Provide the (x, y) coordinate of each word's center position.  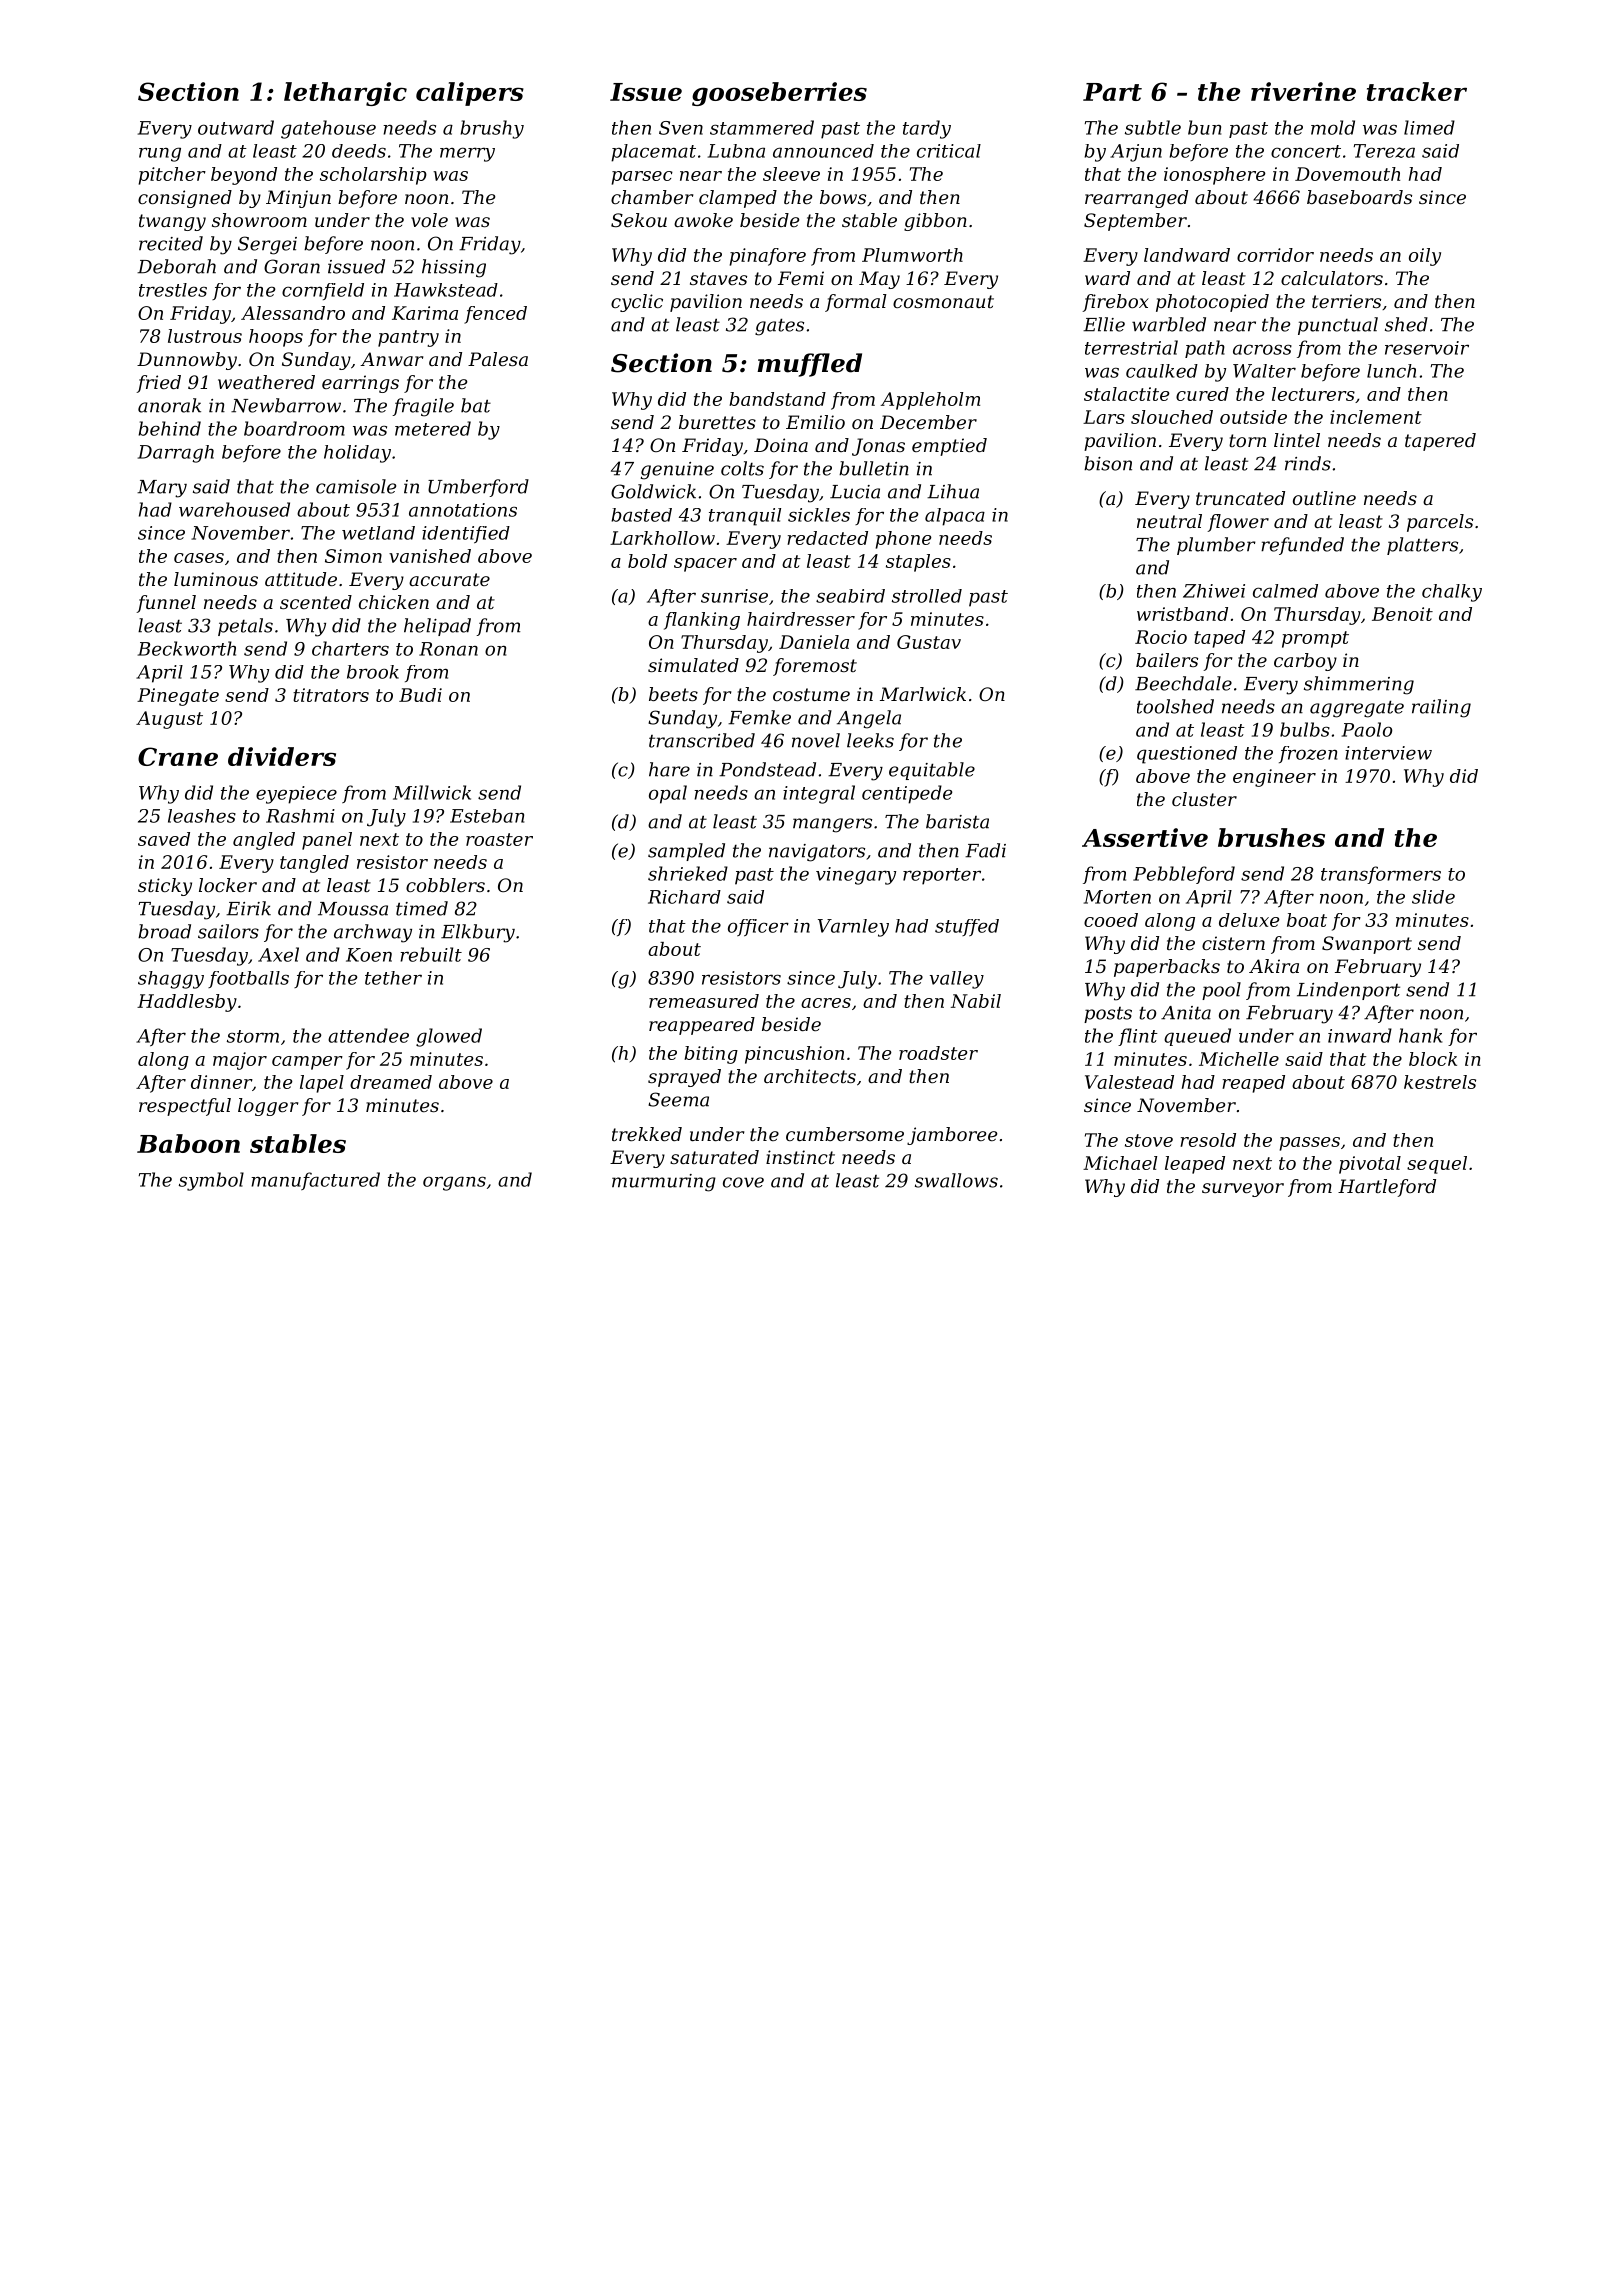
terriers (1346, 301)
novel (816, 740)
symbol (211, 1181)
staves (718, 278)
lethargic (345, 94)
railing (1441, 708)
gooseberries (779, 94)
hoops (276, 338)
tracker (1417, 91)
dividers (282, 756)
